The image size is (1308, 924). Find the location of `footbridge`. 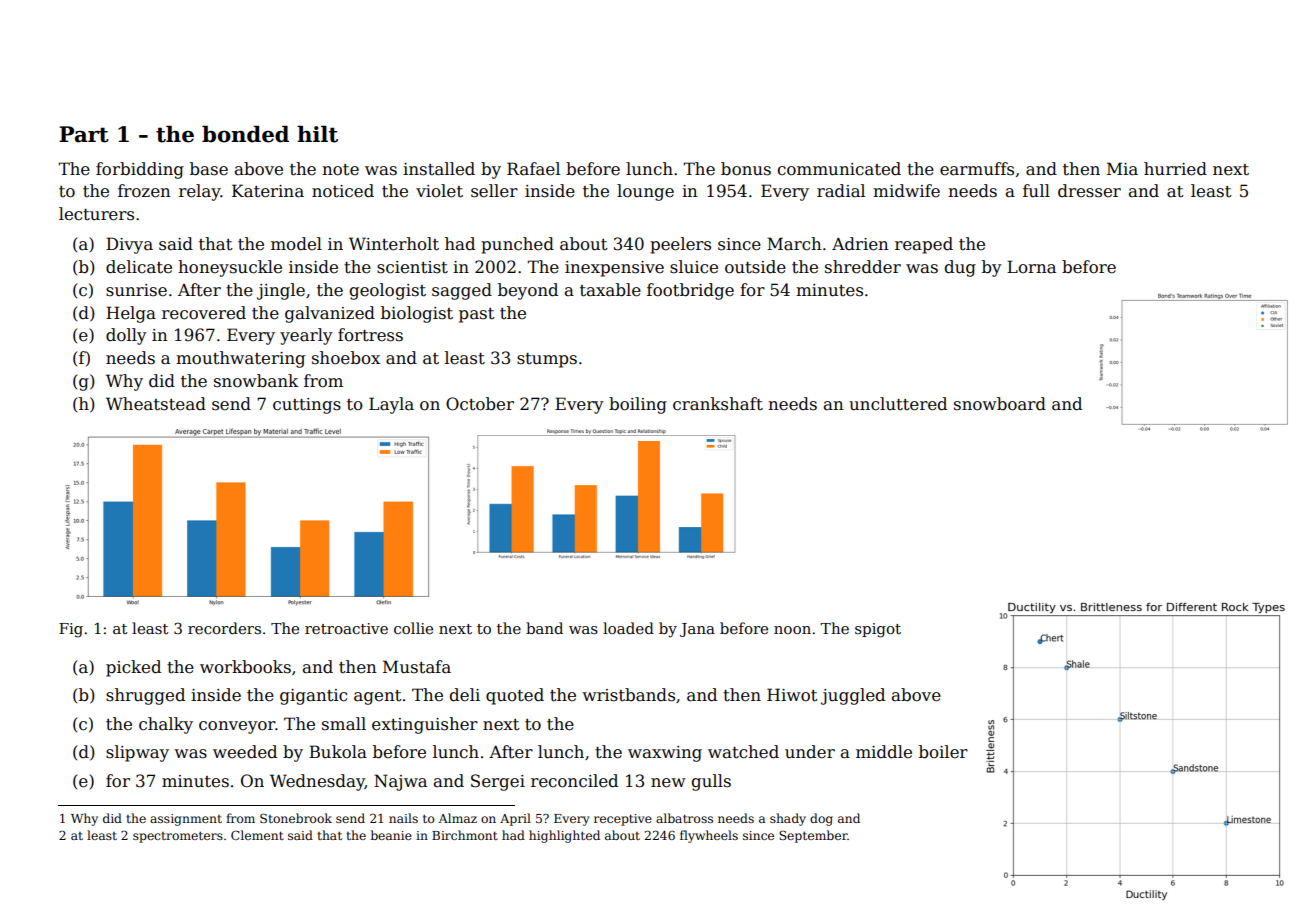

footbridge is located at coordinates (690, 291).
